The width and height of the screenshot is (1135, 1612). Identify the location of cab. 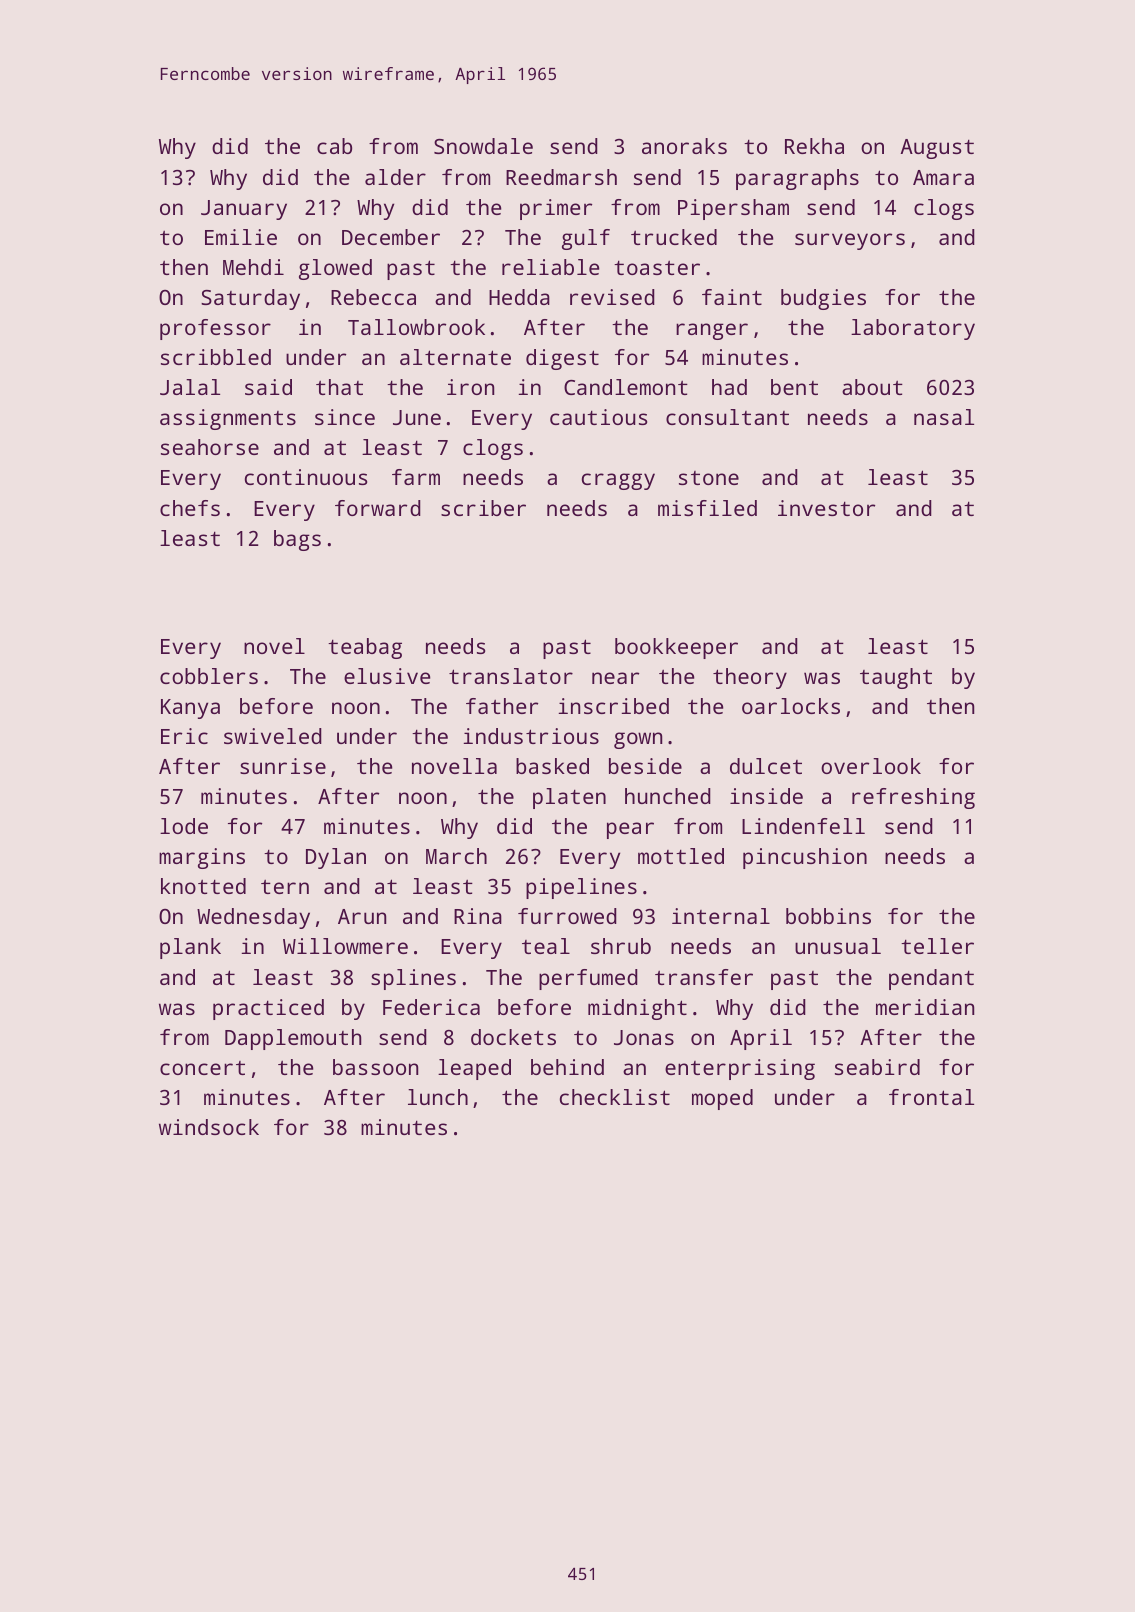
(334, 146).
